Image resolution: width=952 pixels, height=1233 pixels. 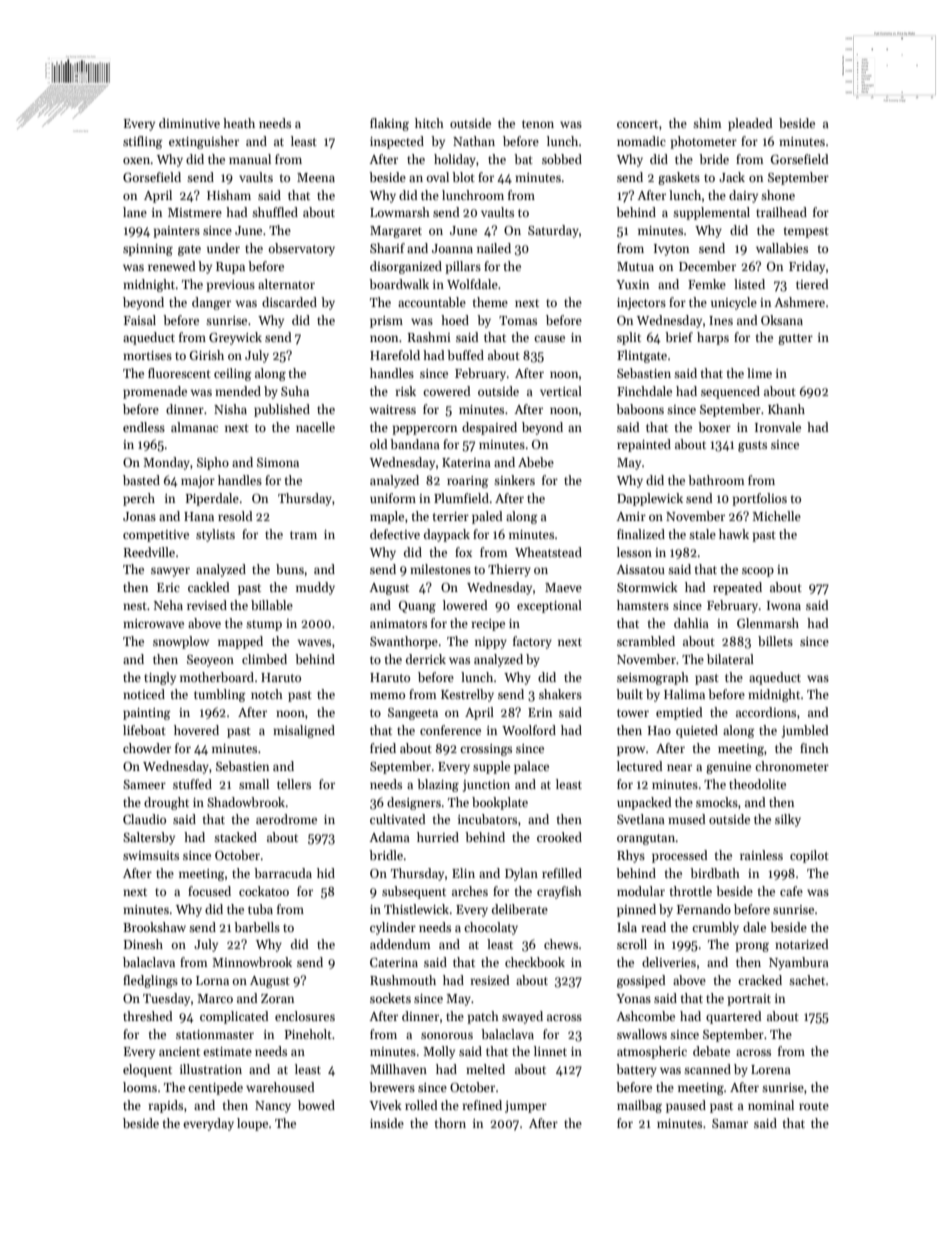 I want to click on heath, so click(x=239, y=123).
